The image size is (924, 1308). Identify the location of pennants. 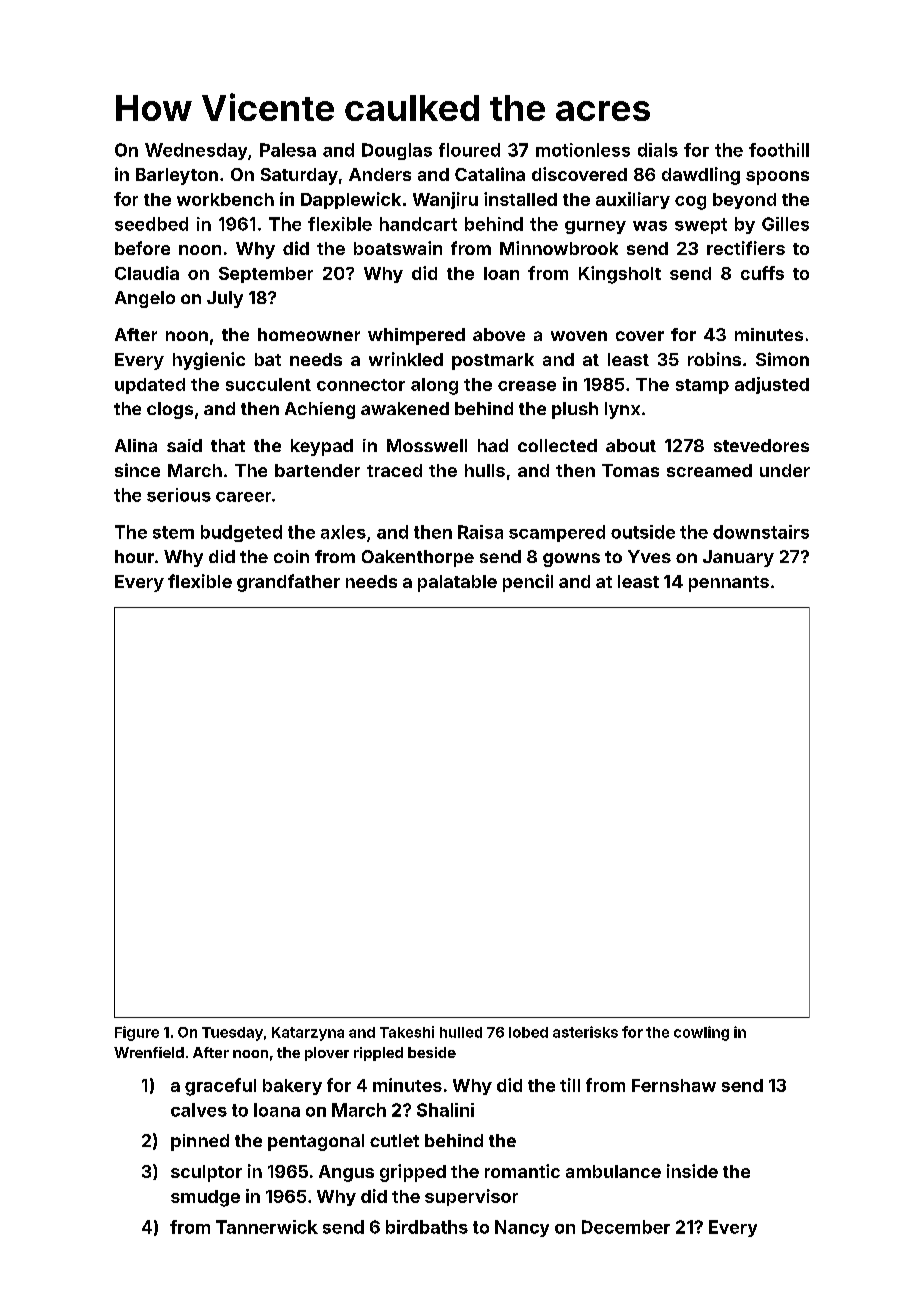
(729, 584).
